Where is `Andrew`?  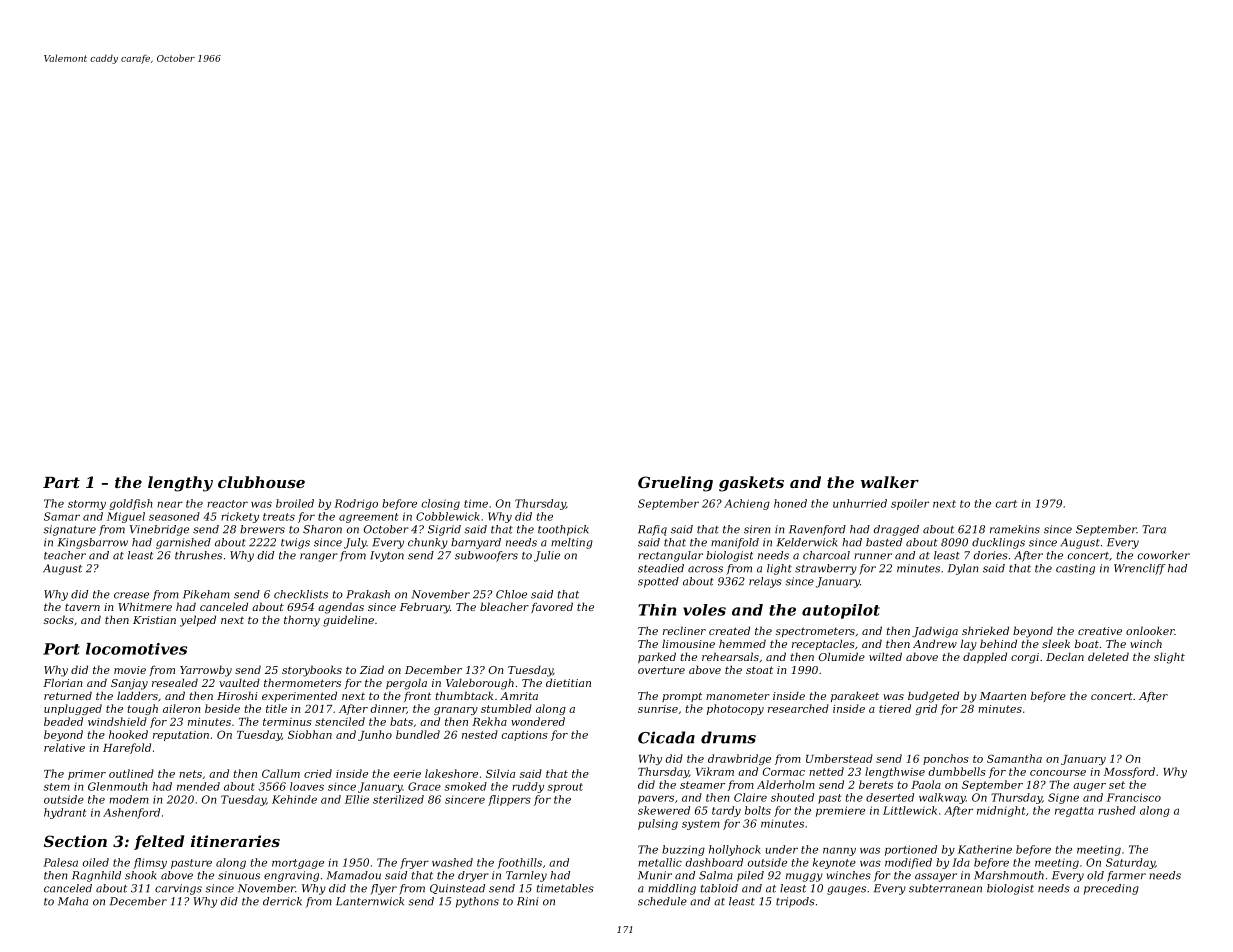 Andrew is located at coordinates (935, 643).
